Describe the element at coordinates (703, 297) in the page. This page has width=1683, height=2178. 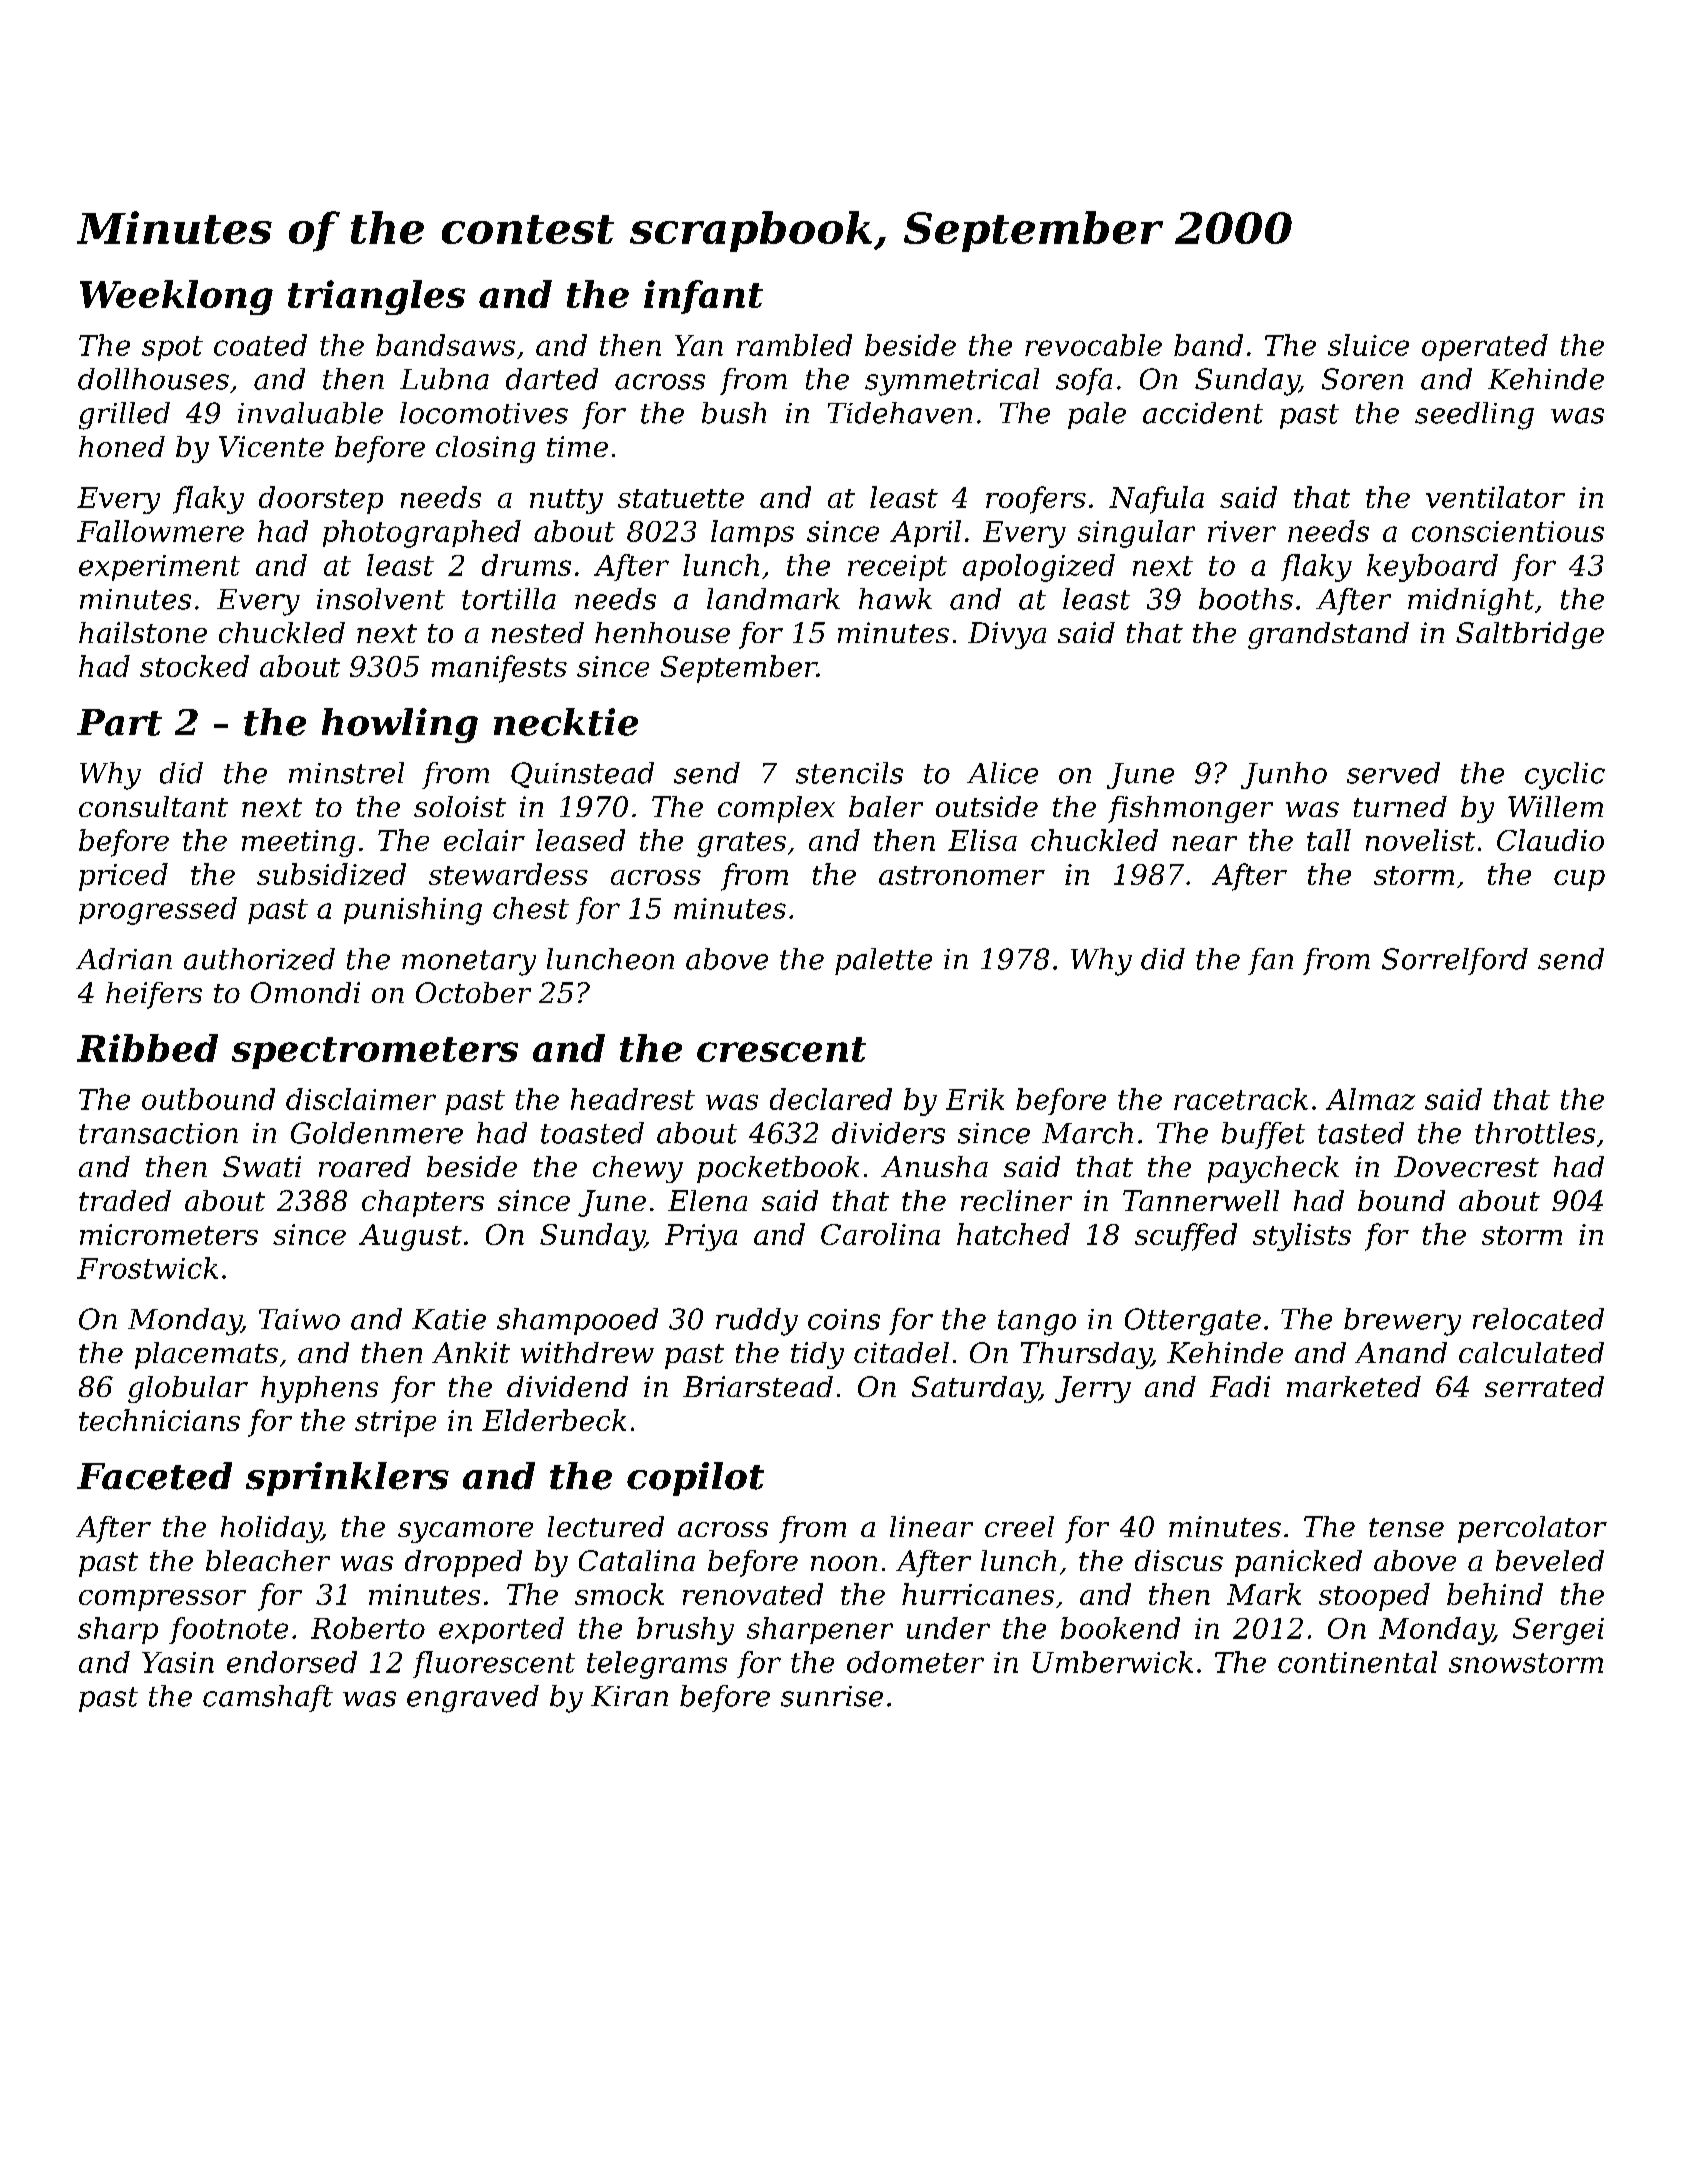
I see `infant` at that location.
